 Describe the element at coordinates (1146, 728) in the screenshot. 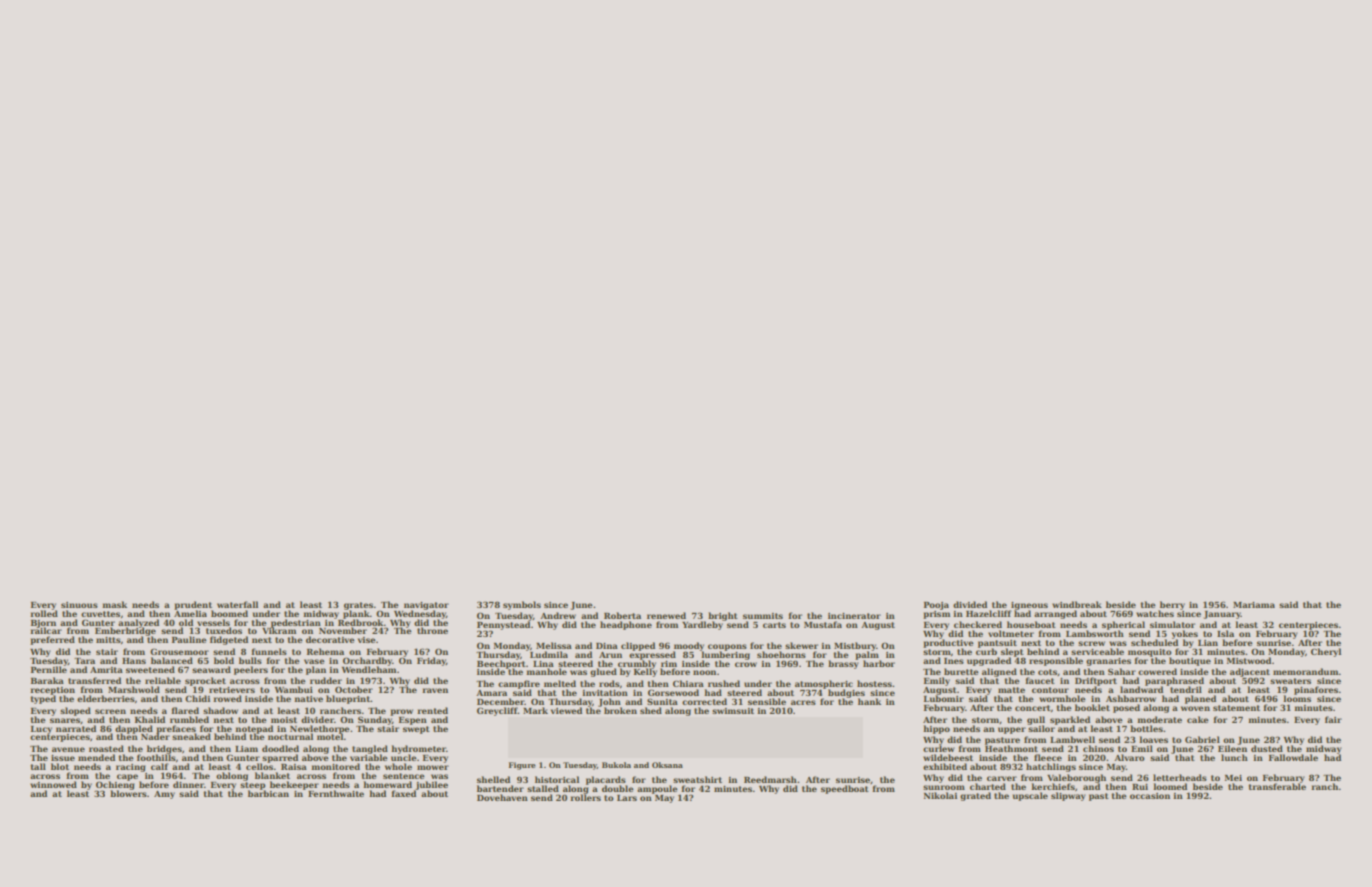

I see `bottles` at that location.
